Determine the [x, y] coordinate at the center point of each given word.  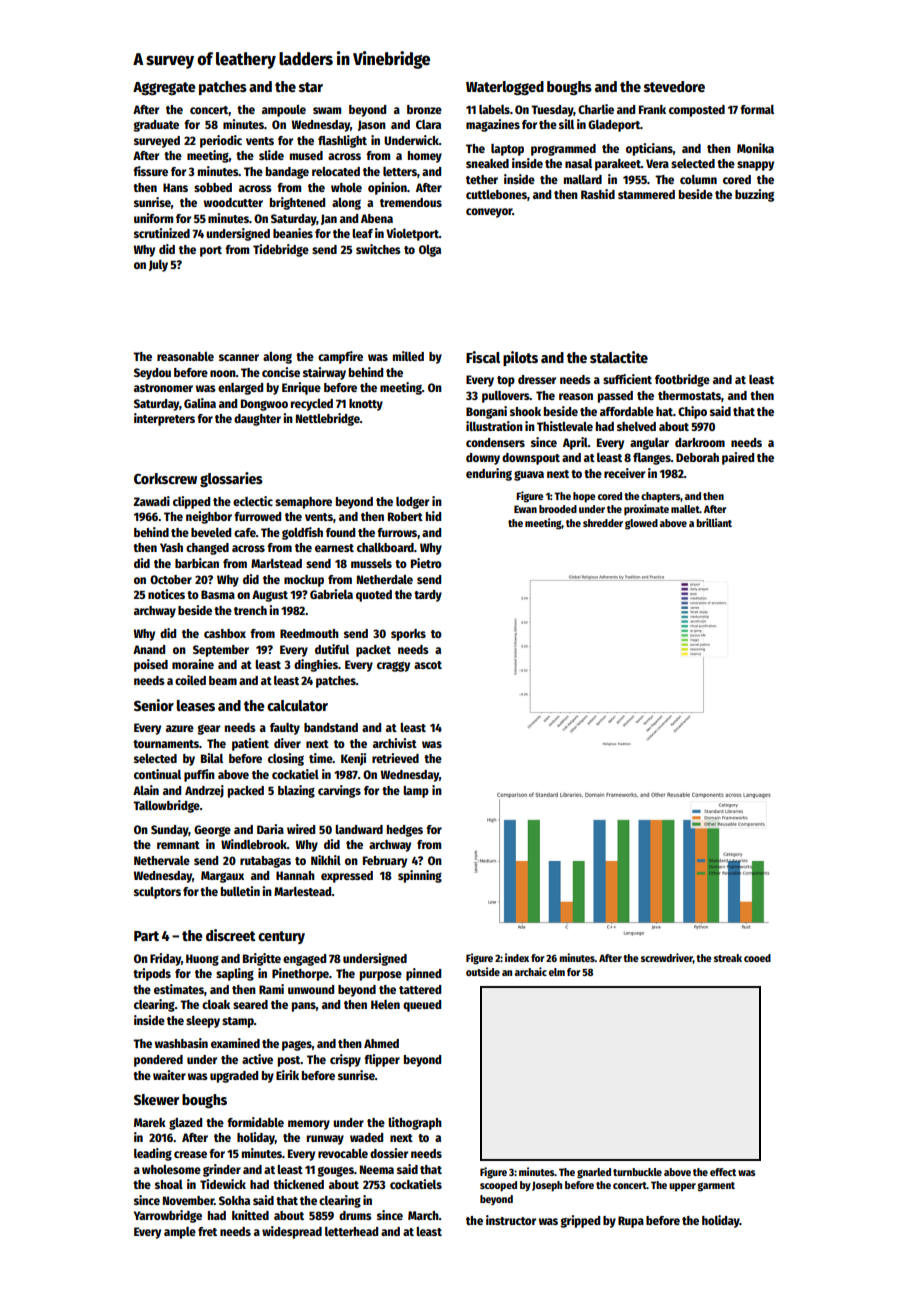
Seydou [152, 374]
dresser [537, 379]
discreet [231, 935]
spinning [420, 876]
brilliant [714, 522]
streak [728, 958]
